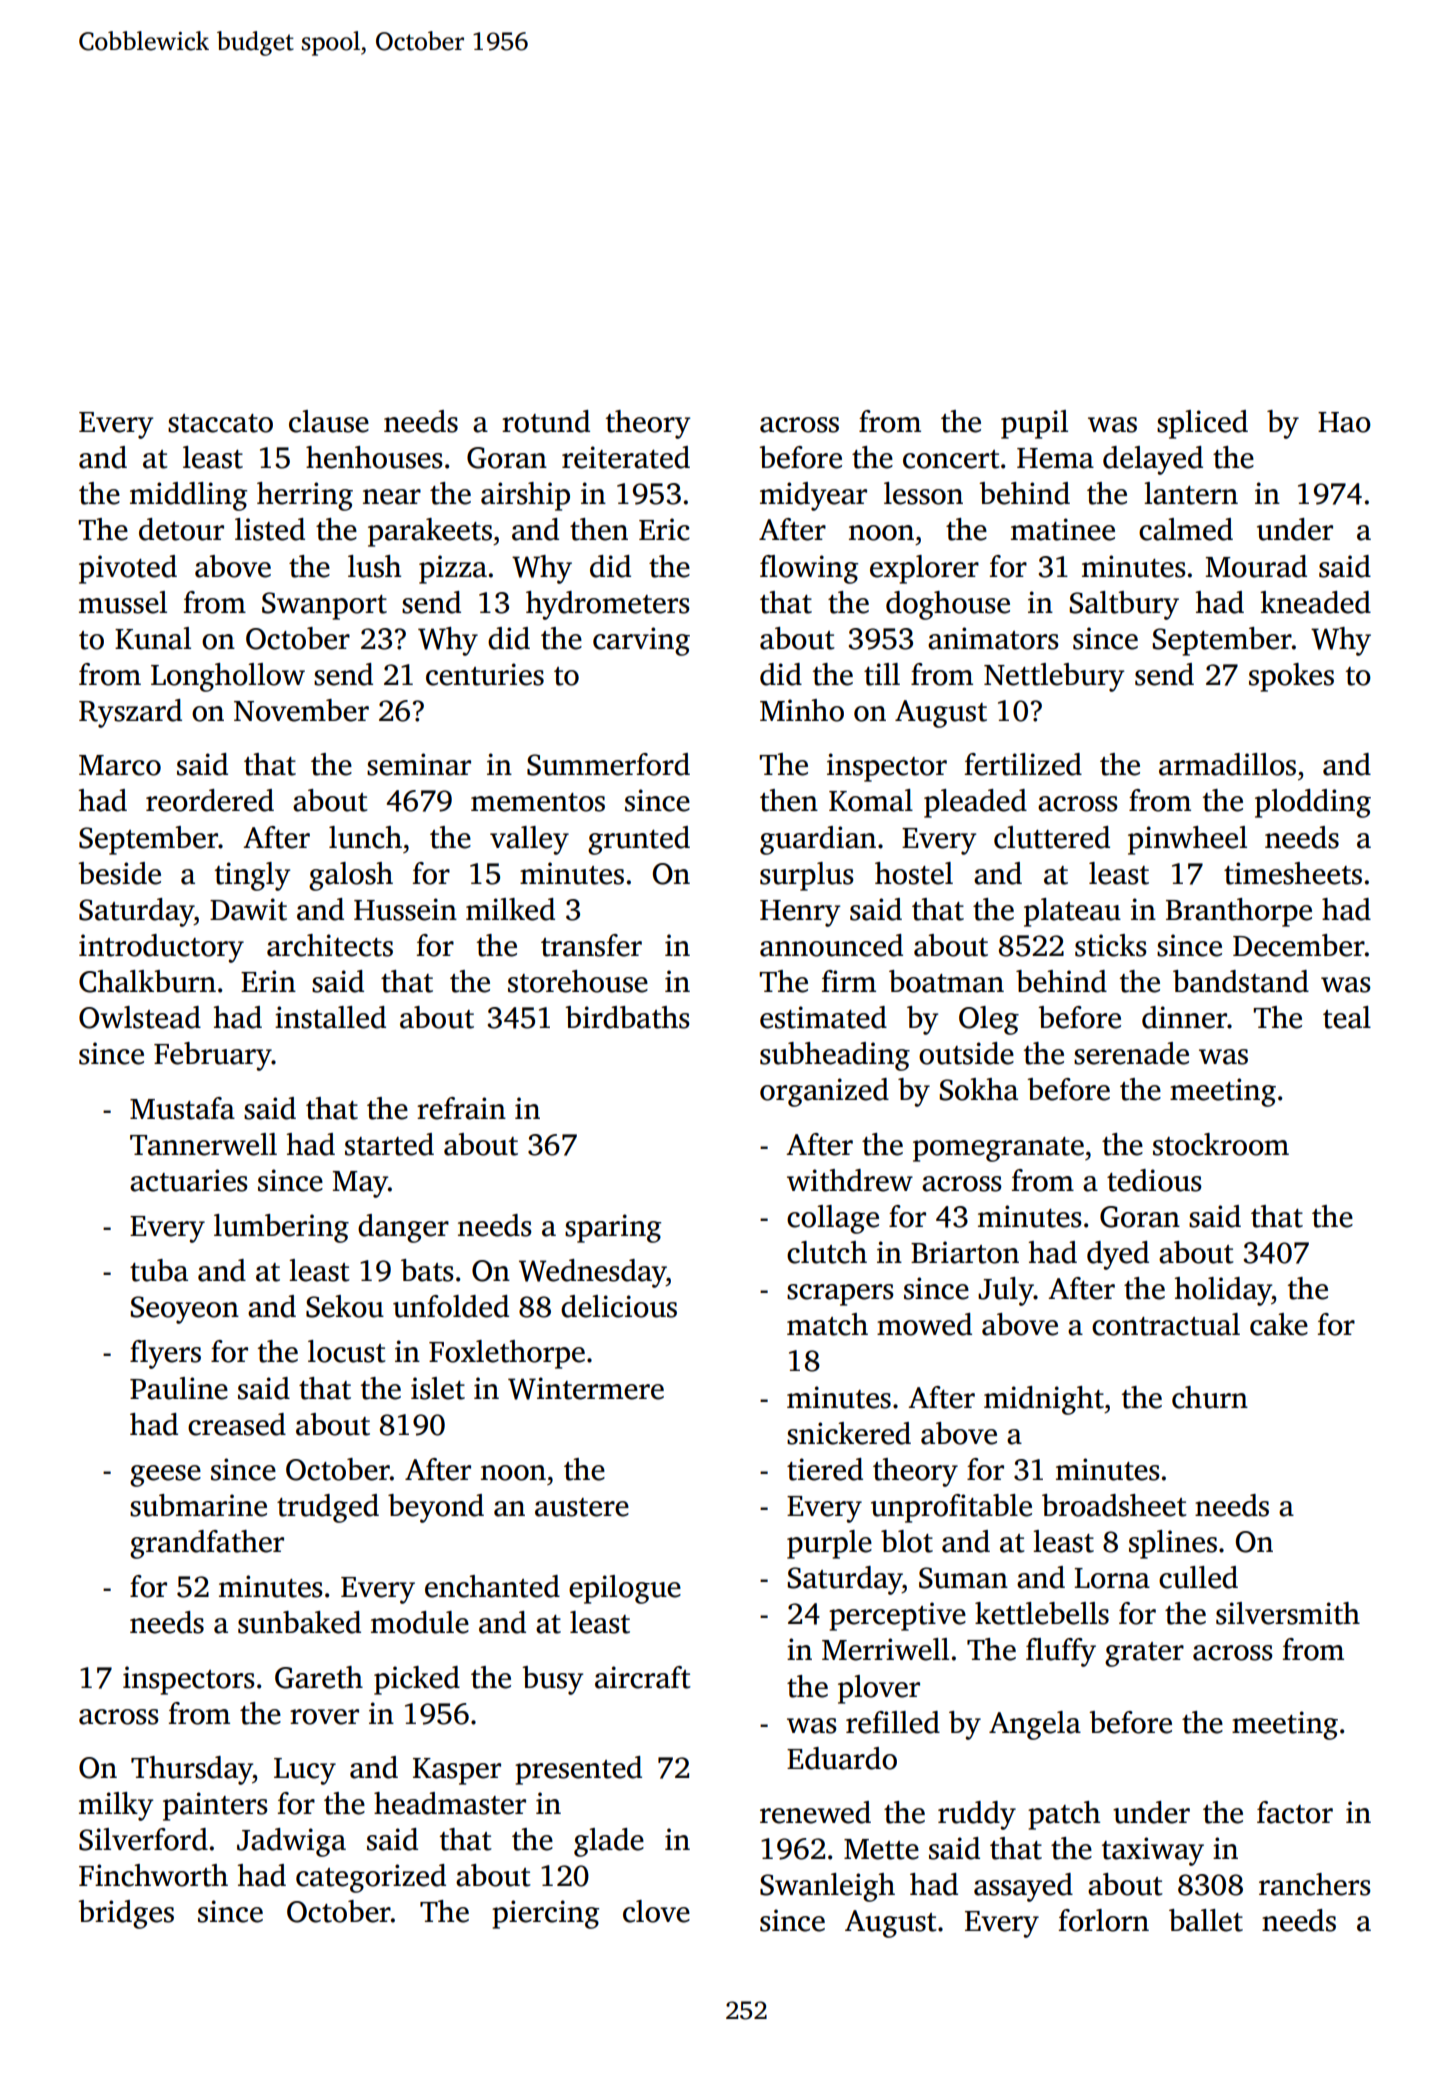  What do you see at coordinates (403, 1228) in the image?
I see `danger` at bounding box center [403, 1228].
